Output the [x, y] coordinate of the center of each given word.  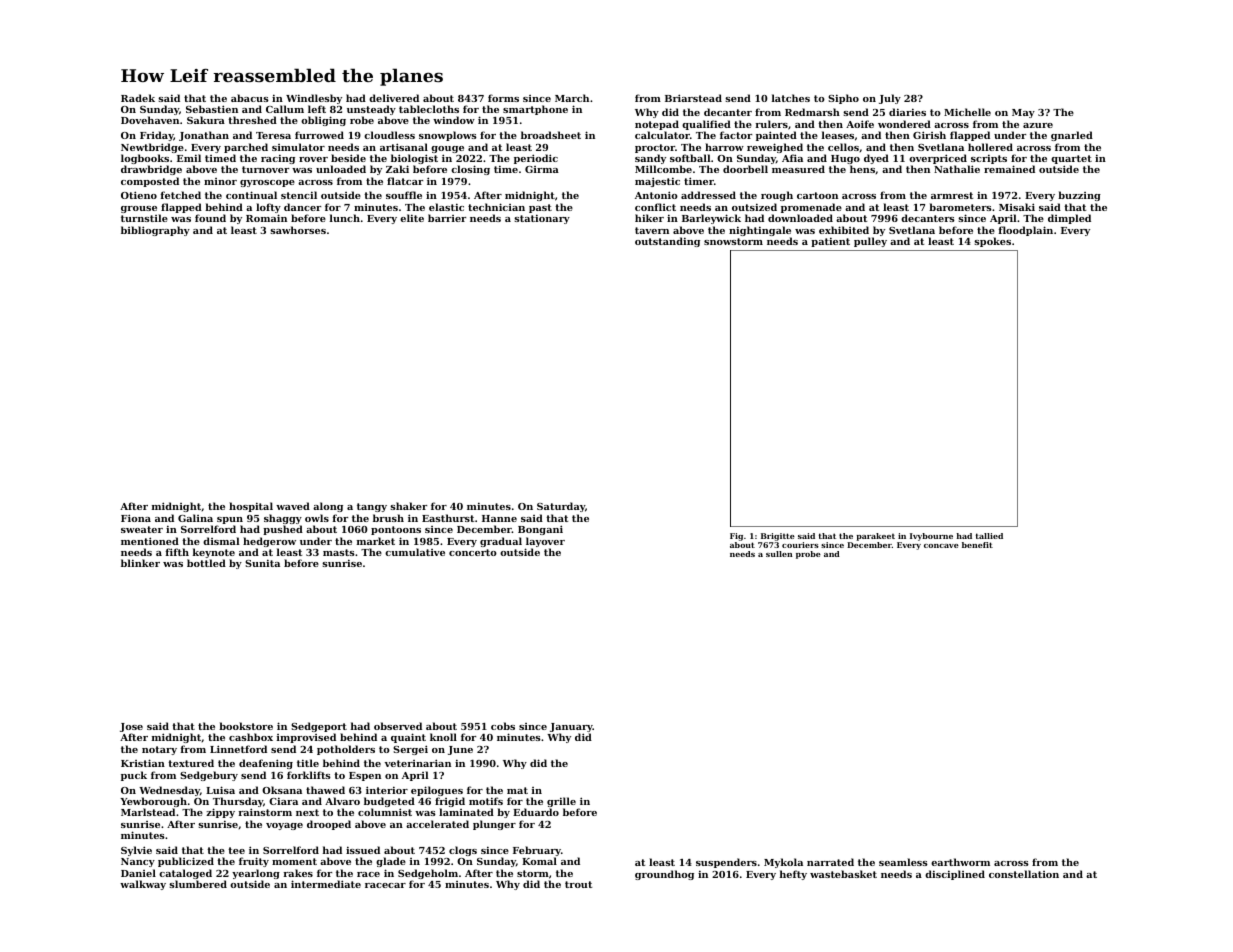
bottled [206, 563]
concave [941, 546]
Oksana [282, 790]
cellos [843, 147]
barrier [447, 218]
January [571, 727]
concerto [473, 552]
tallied [989, 536]
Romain [266, 218]
